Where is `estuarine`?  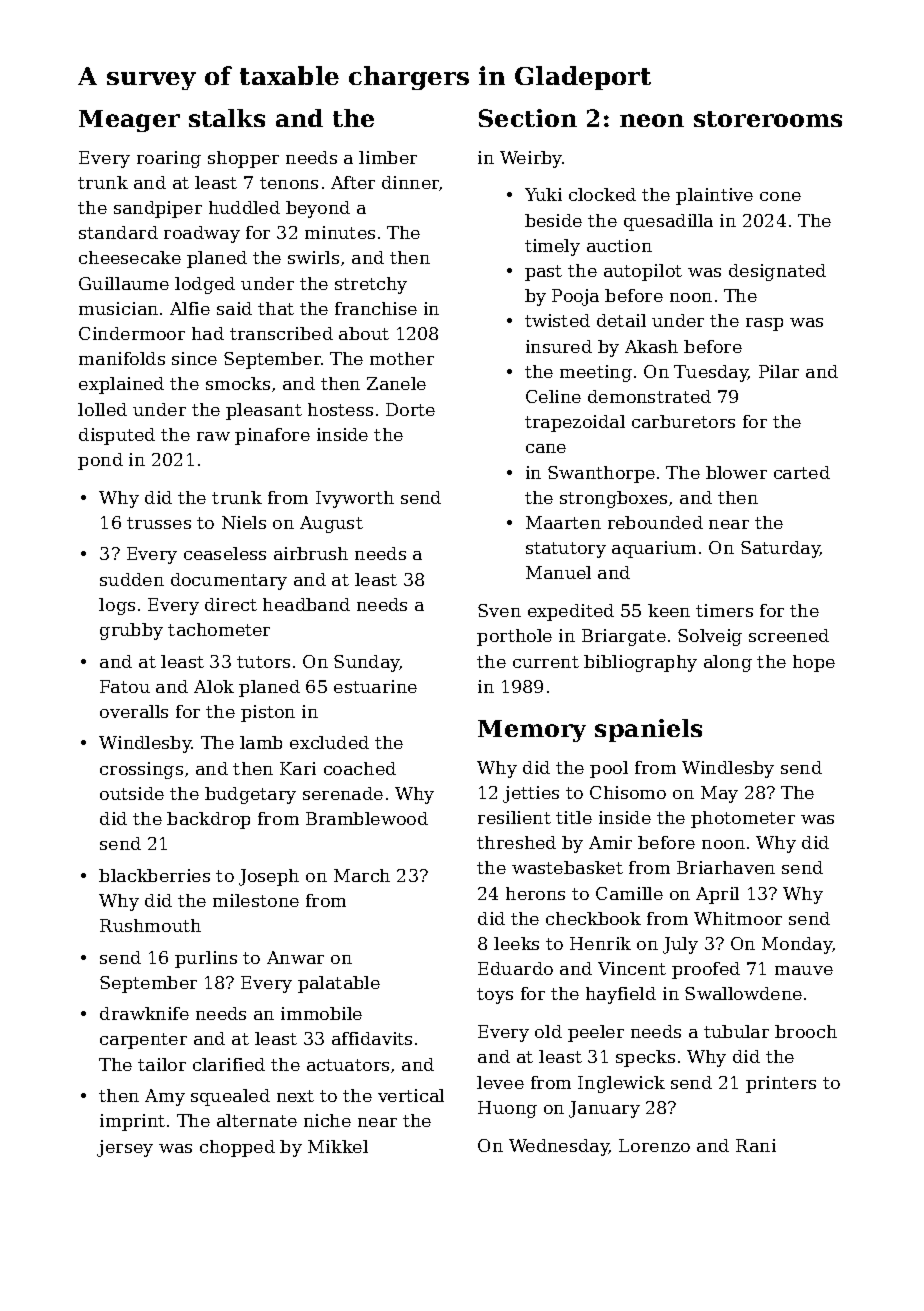 estuarine is located at coordinates (375, 686).
